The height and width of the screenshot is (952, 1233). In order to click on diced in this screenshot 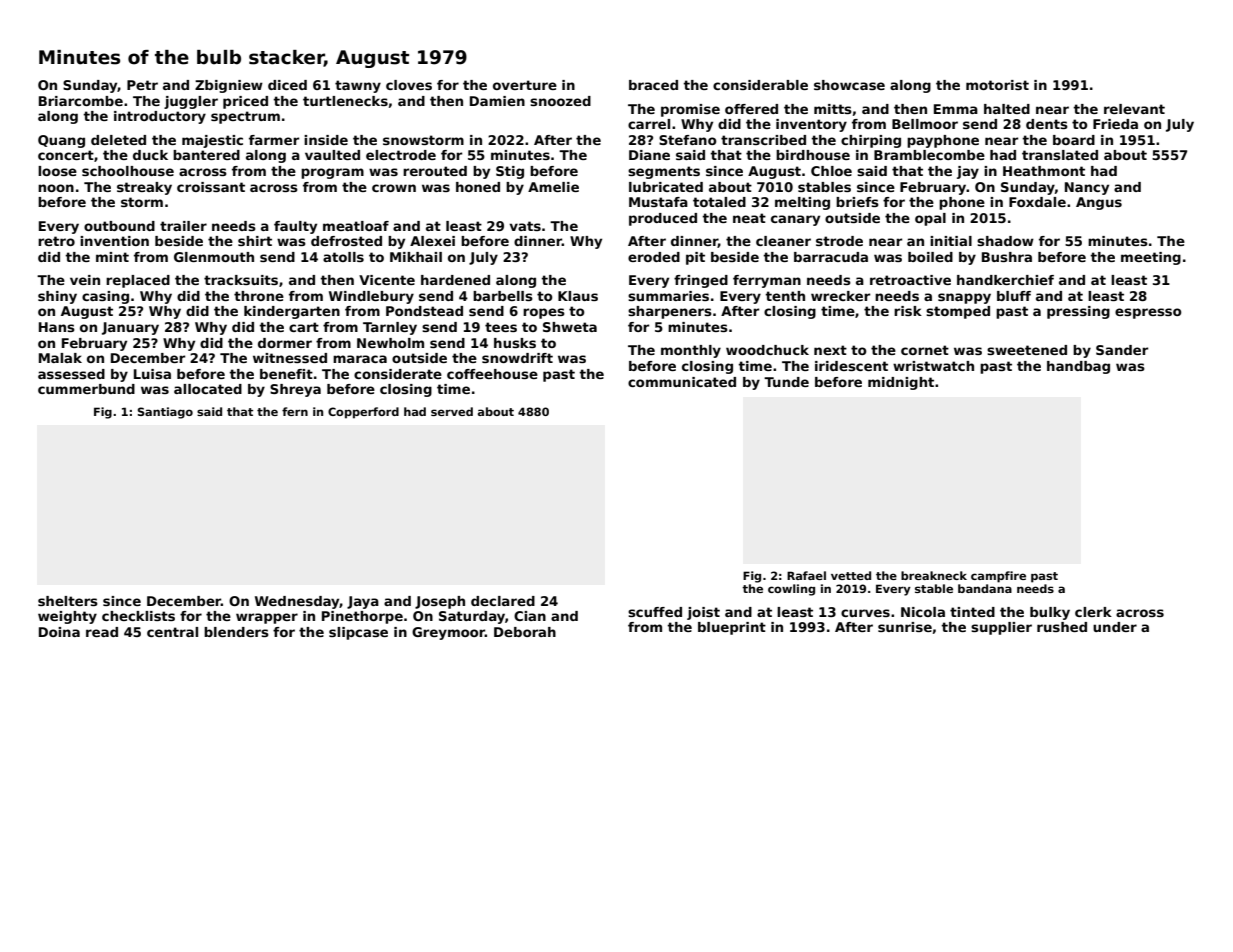, I will do `click(287, 85)`.
